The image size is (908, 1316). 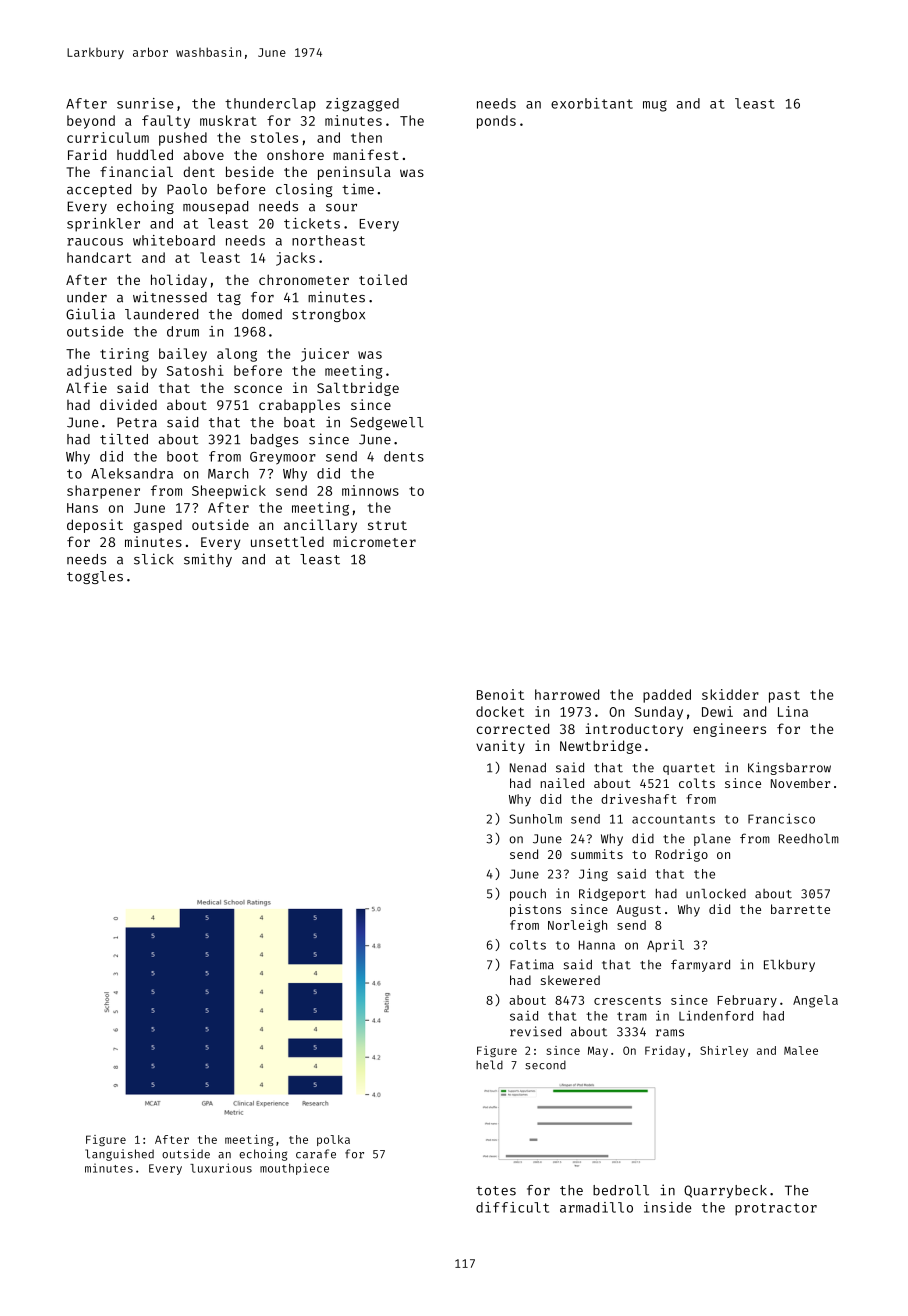 What do you see at coordinates (535, 1031) in the screenshot?
I see `revised` at bounding box center [535, 1031].
